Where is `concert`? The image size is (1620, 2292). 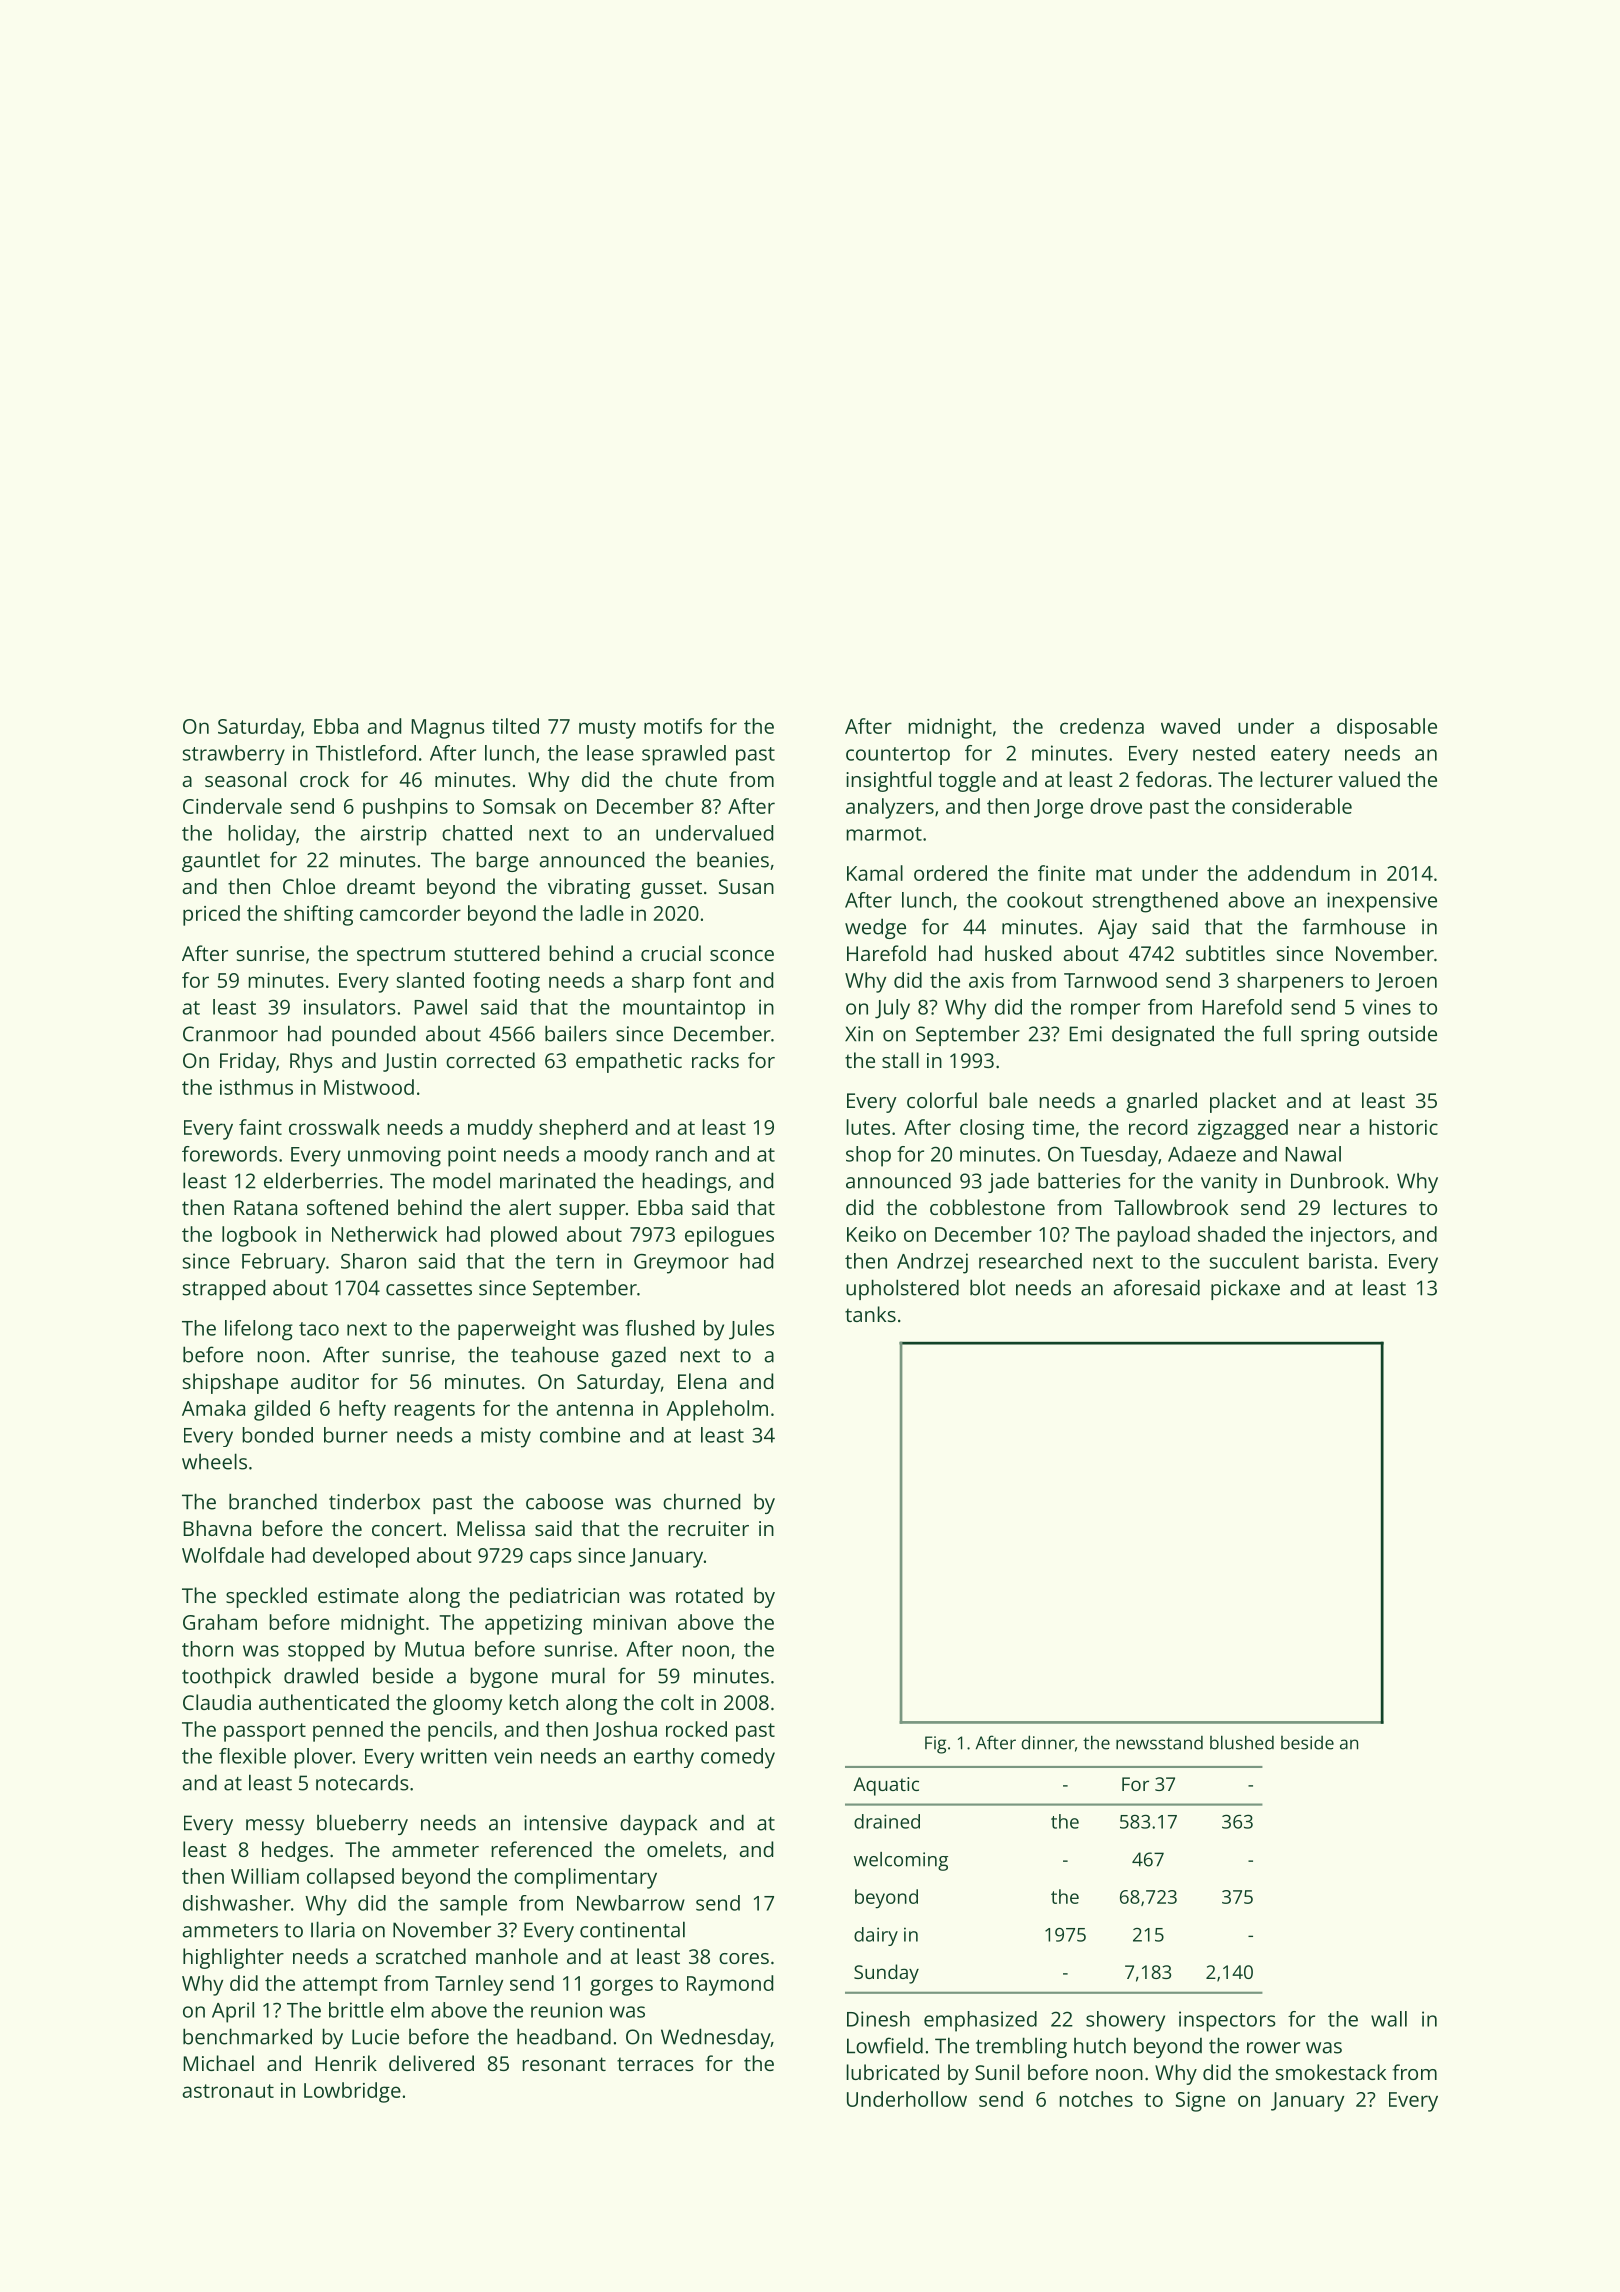 concert is located at coordinates (407, 1529).
